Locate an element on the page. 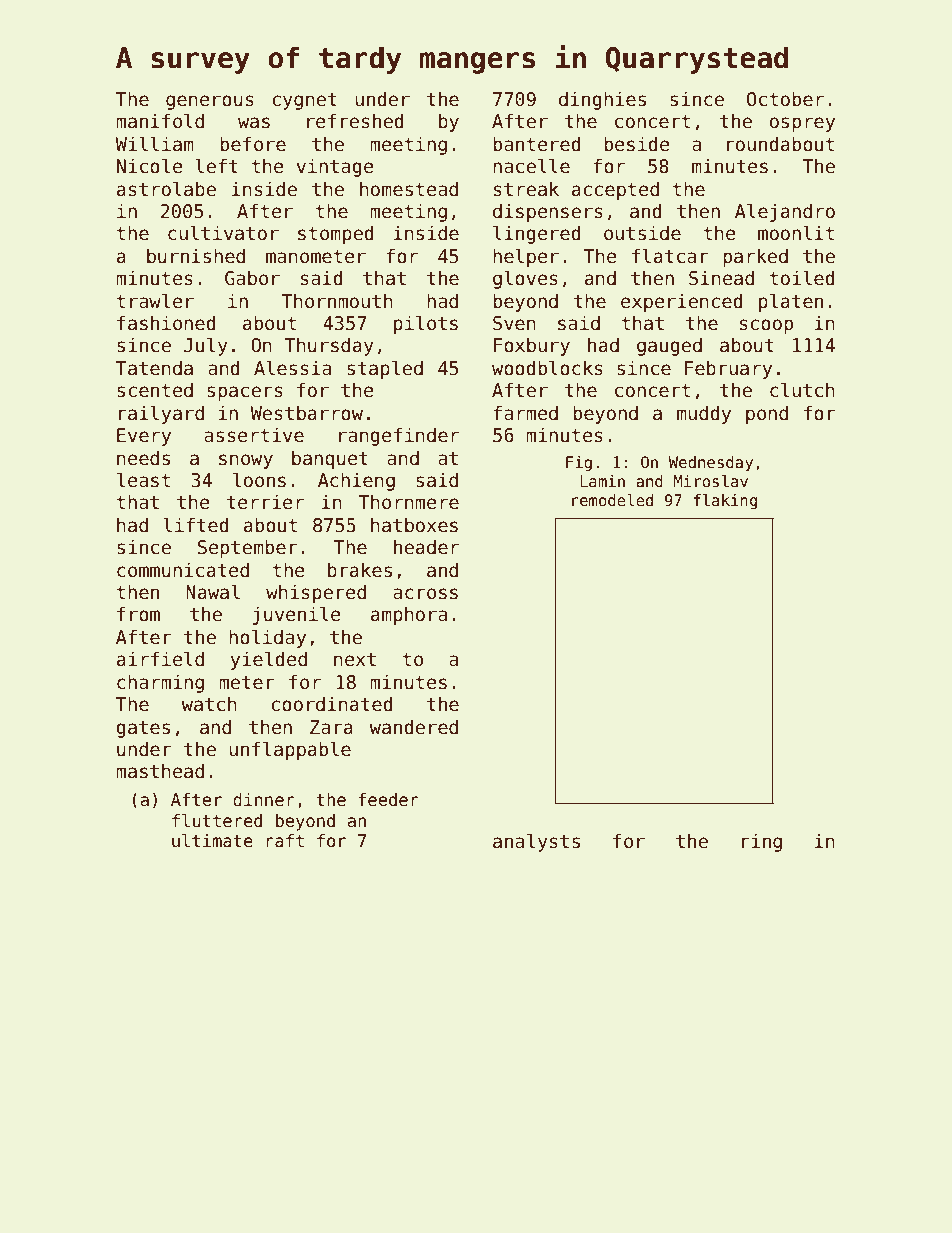 Image resolution: width=952 pixels, height=1233 pixels. cygnet is located at coordinates (304, 101).
